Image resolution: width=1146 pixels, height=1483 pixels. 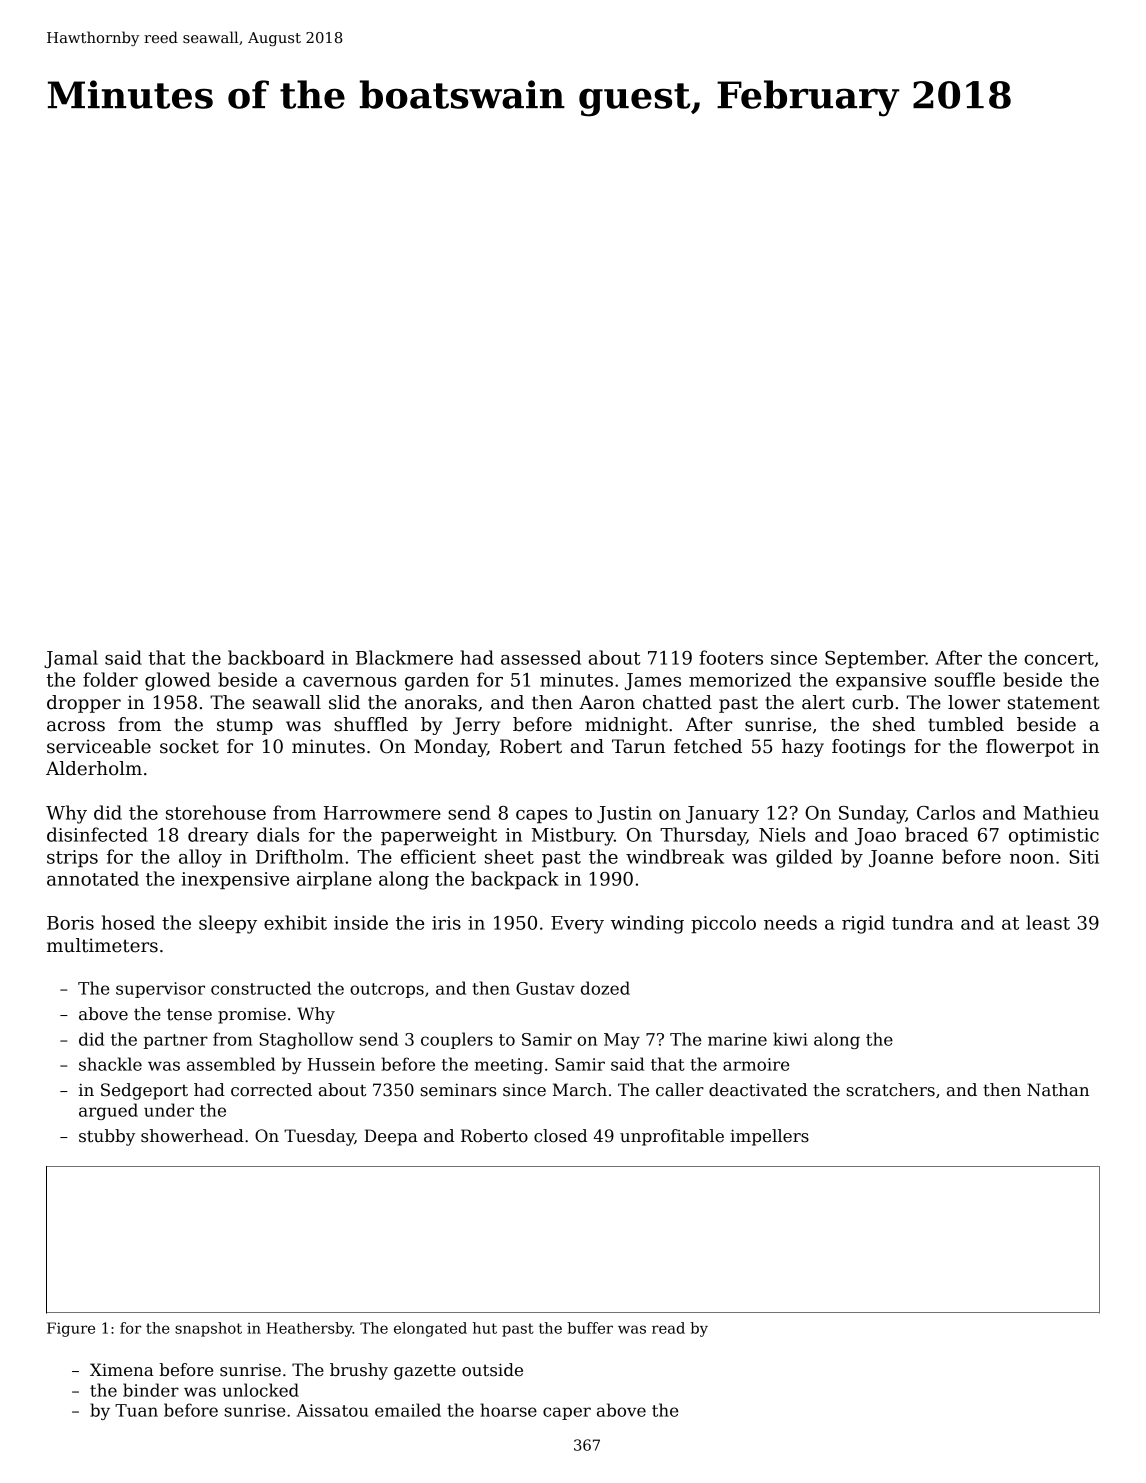 I want to click on socket, so click(x=189, y=746).
